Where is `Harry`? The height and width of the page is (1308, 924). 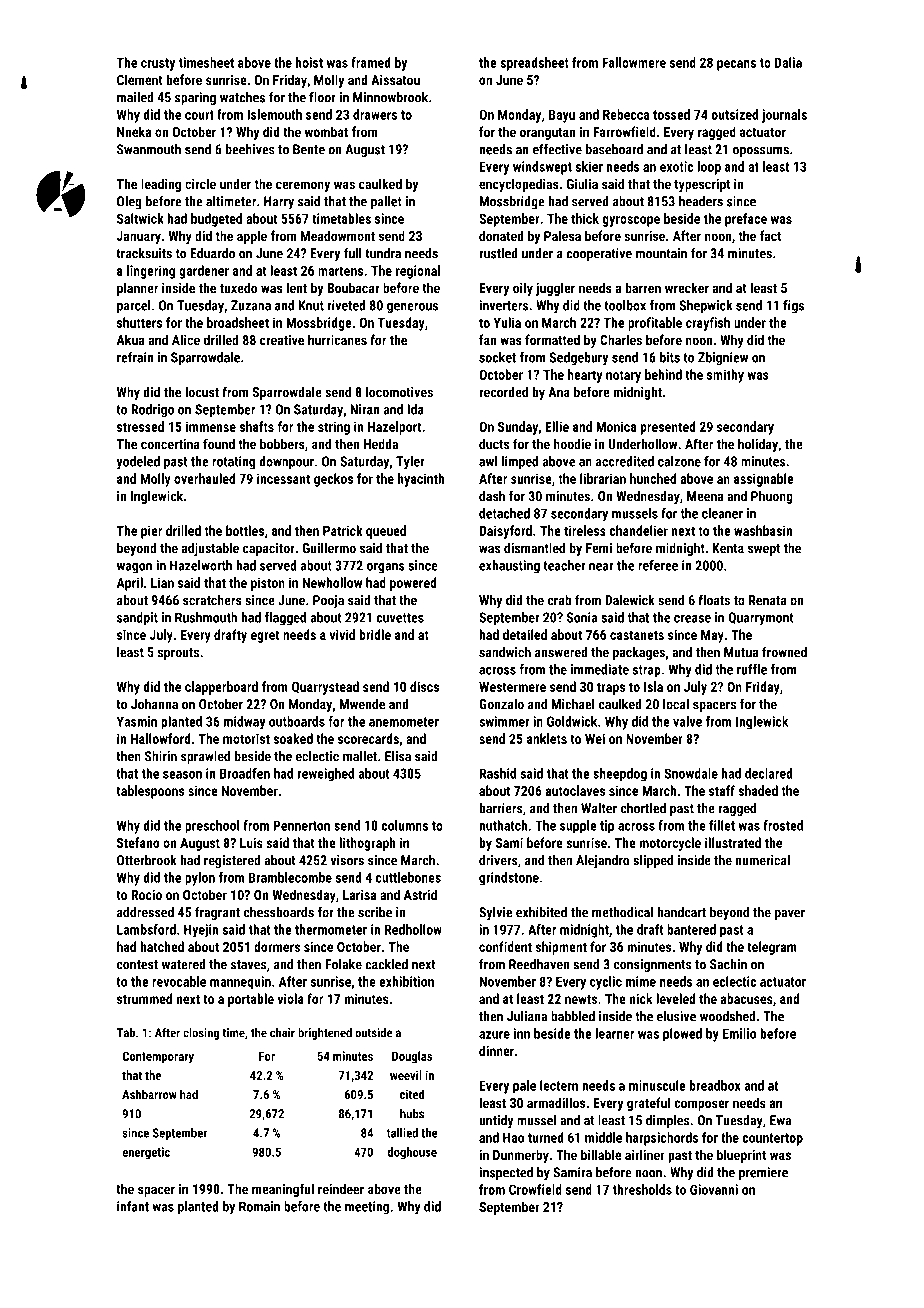 Harry is located at coordinates (279, 203).
